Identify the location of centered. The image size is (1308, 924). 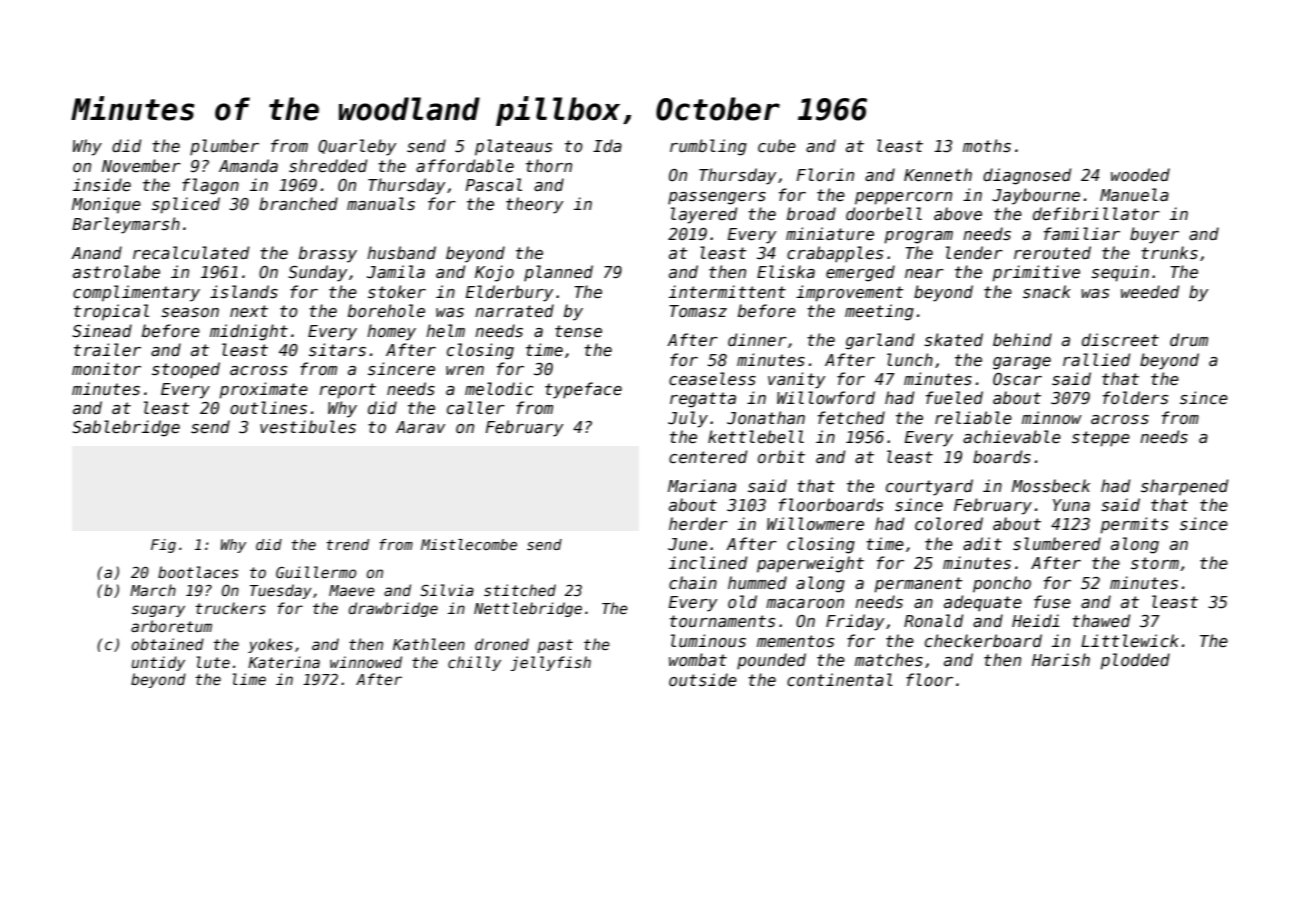
(708, 456).
